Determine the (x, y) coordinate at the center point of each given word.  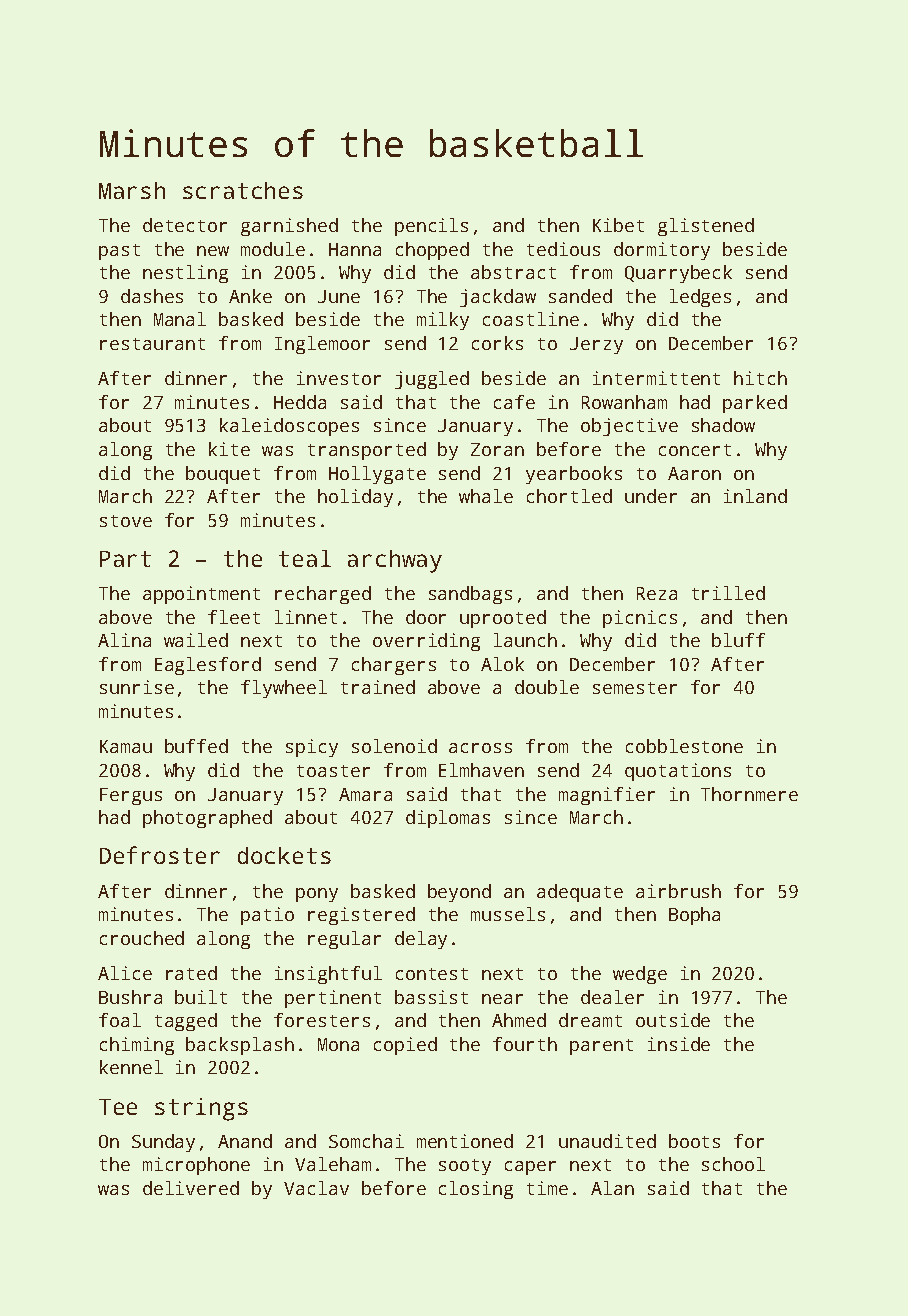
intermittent (656, 378)
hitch (760, 378)
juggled (432, 380)
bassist (431, 997)
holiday (355, 498)
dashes (152, 296)
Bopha (694, 916)
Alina (124, 640)
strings (201, 1109)
